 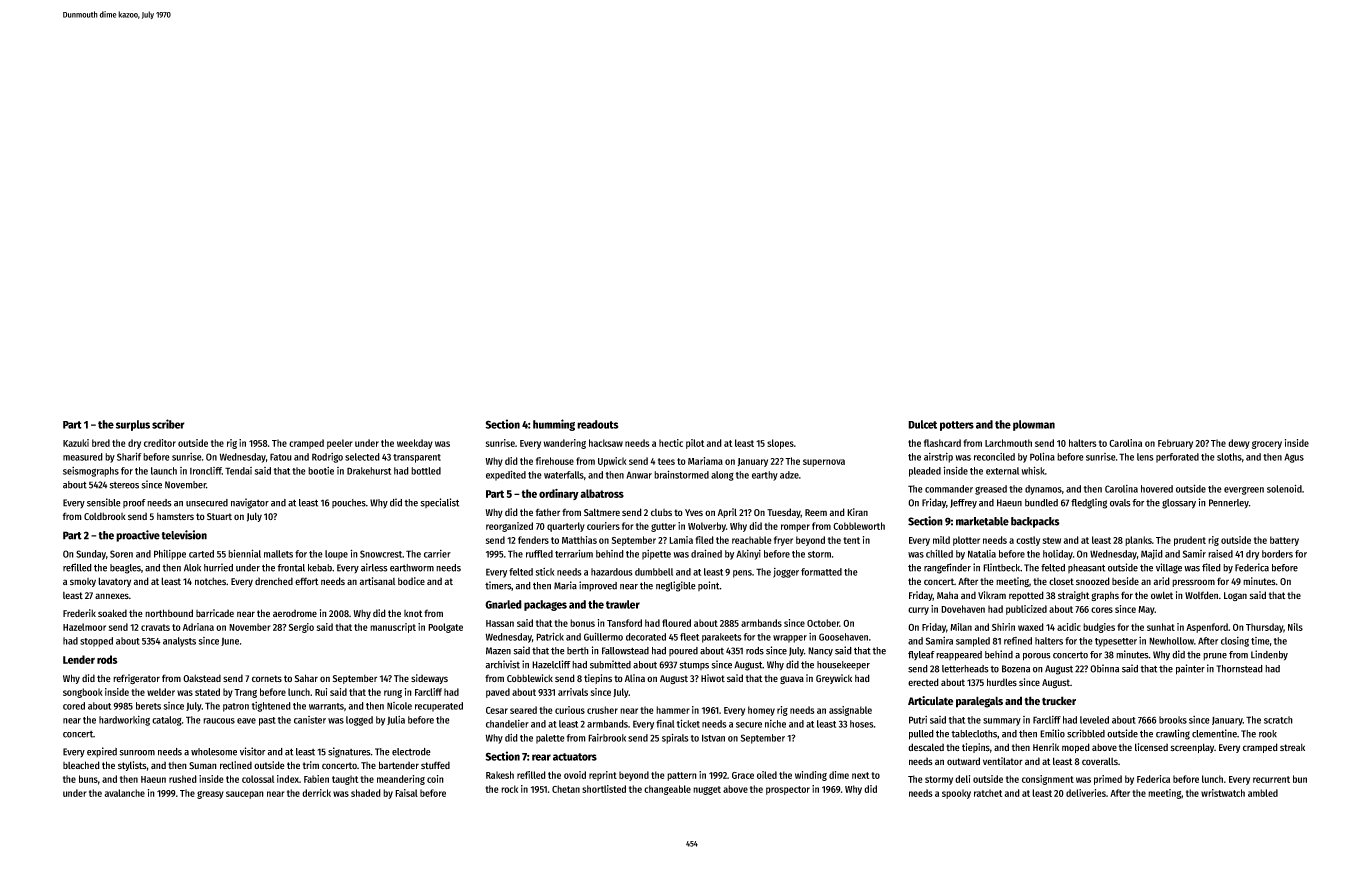 What do you see at coordinates (210, 795) in the page?
I see `greasy` at bounding box center [210, 795].
